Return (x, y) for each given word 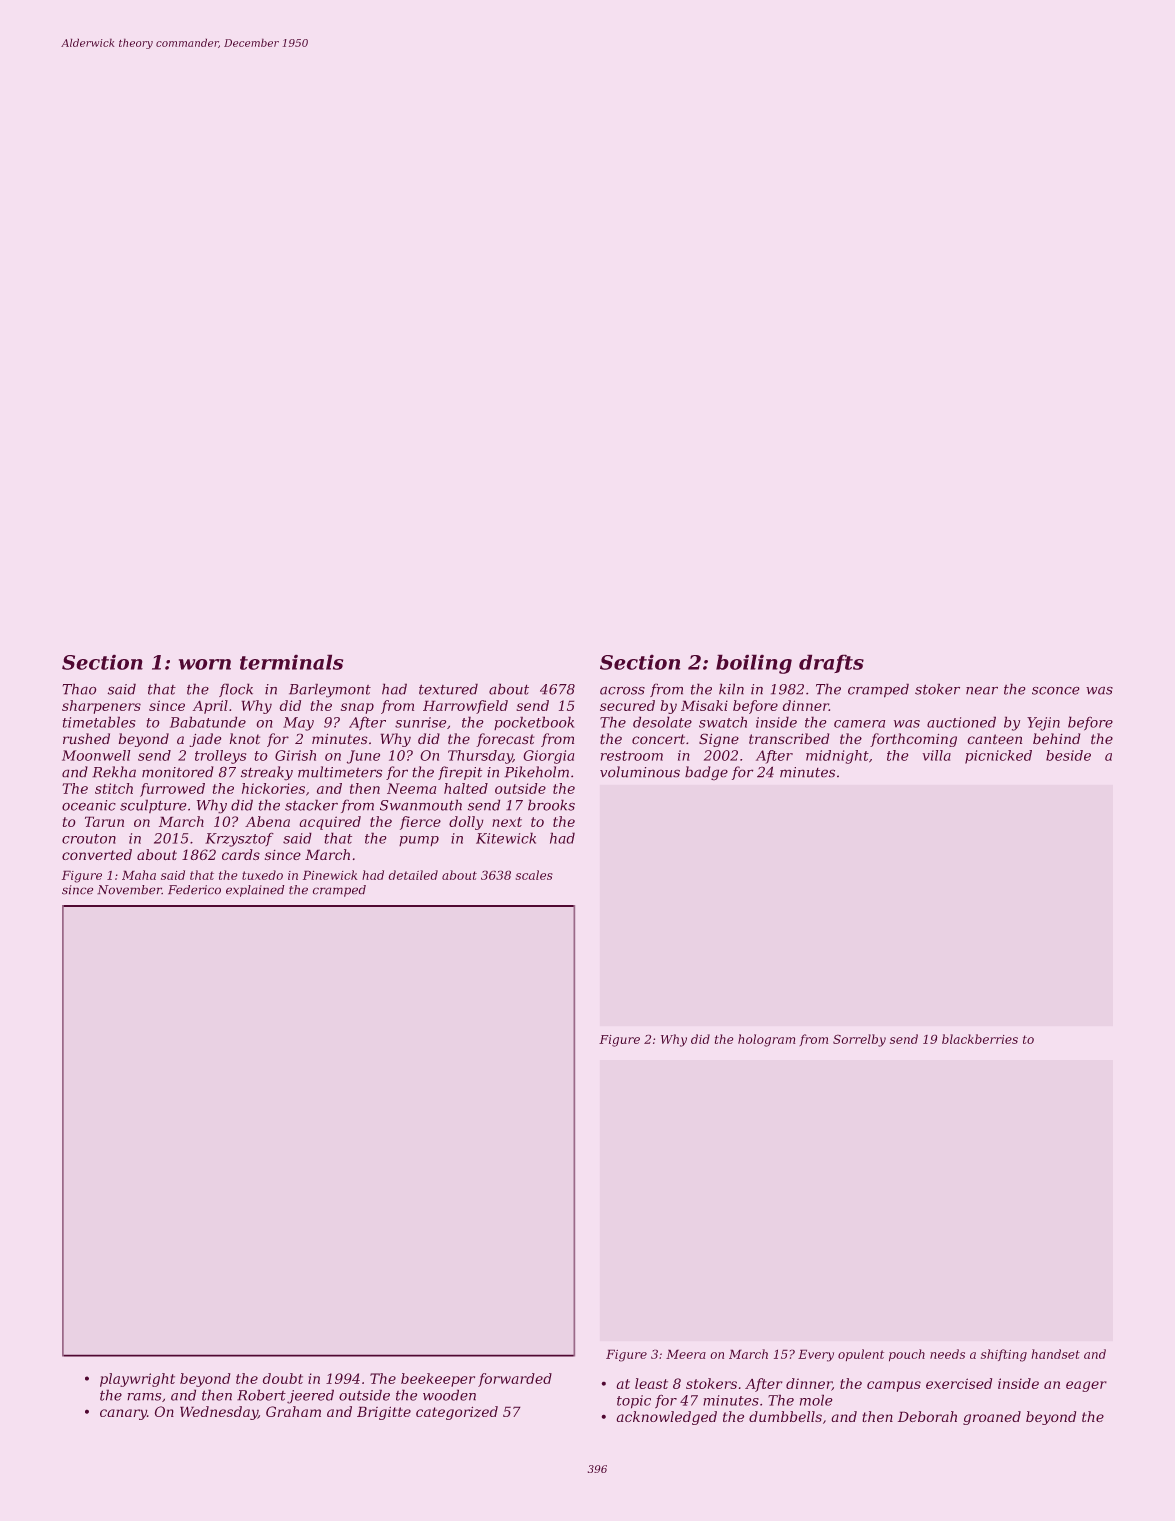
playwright (137, 1380)
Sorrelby (859, 1040)
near (982, 691)
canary (123, 1414)
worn (205, 664)
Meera (686, 1354)
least (651, 1383)
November (129, 889)
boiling (754, 664)
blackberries (980, 1039)
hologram (766, 1040)
